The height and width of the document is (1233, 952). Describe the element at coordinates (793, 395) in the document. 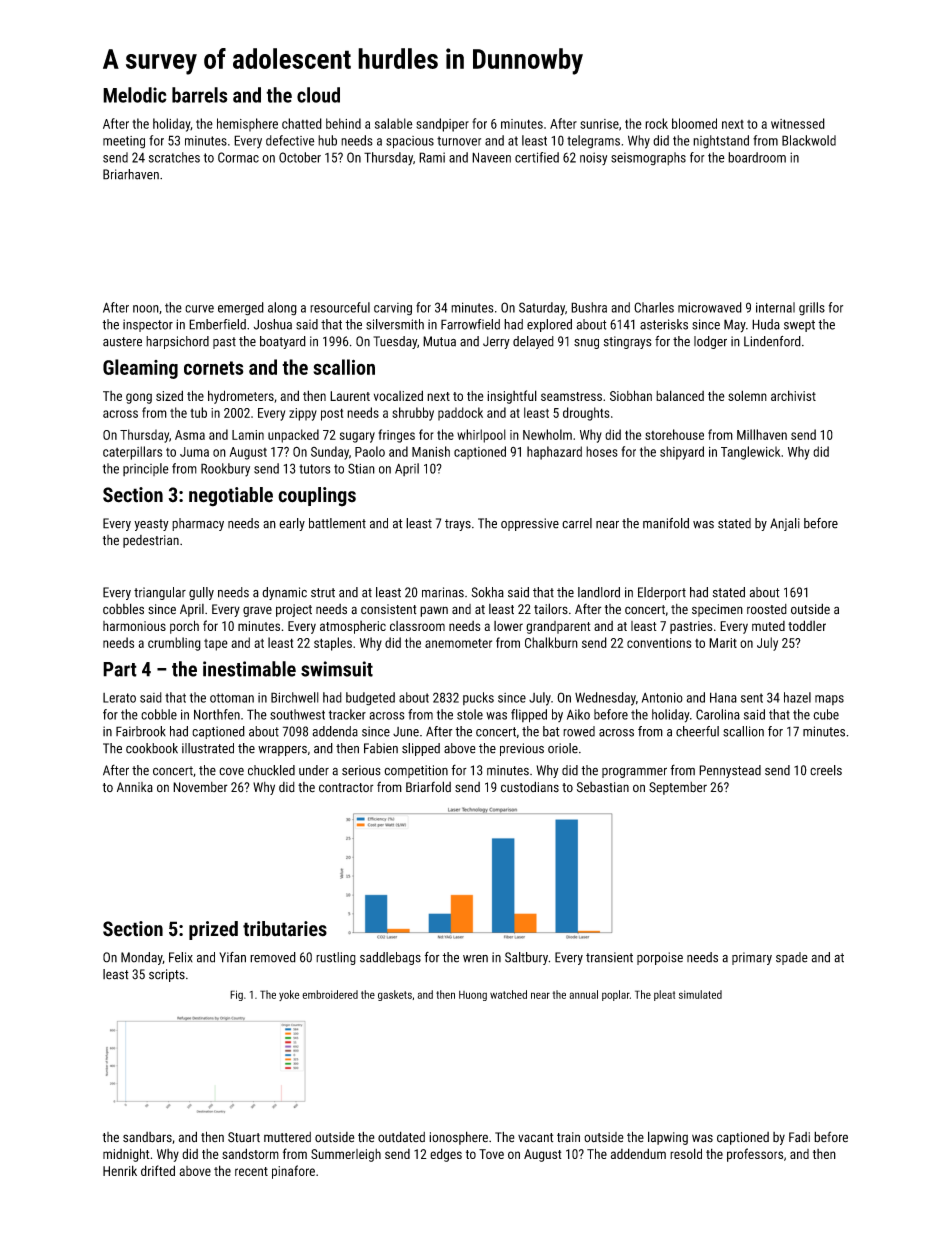

I see `archivist` at that location.
